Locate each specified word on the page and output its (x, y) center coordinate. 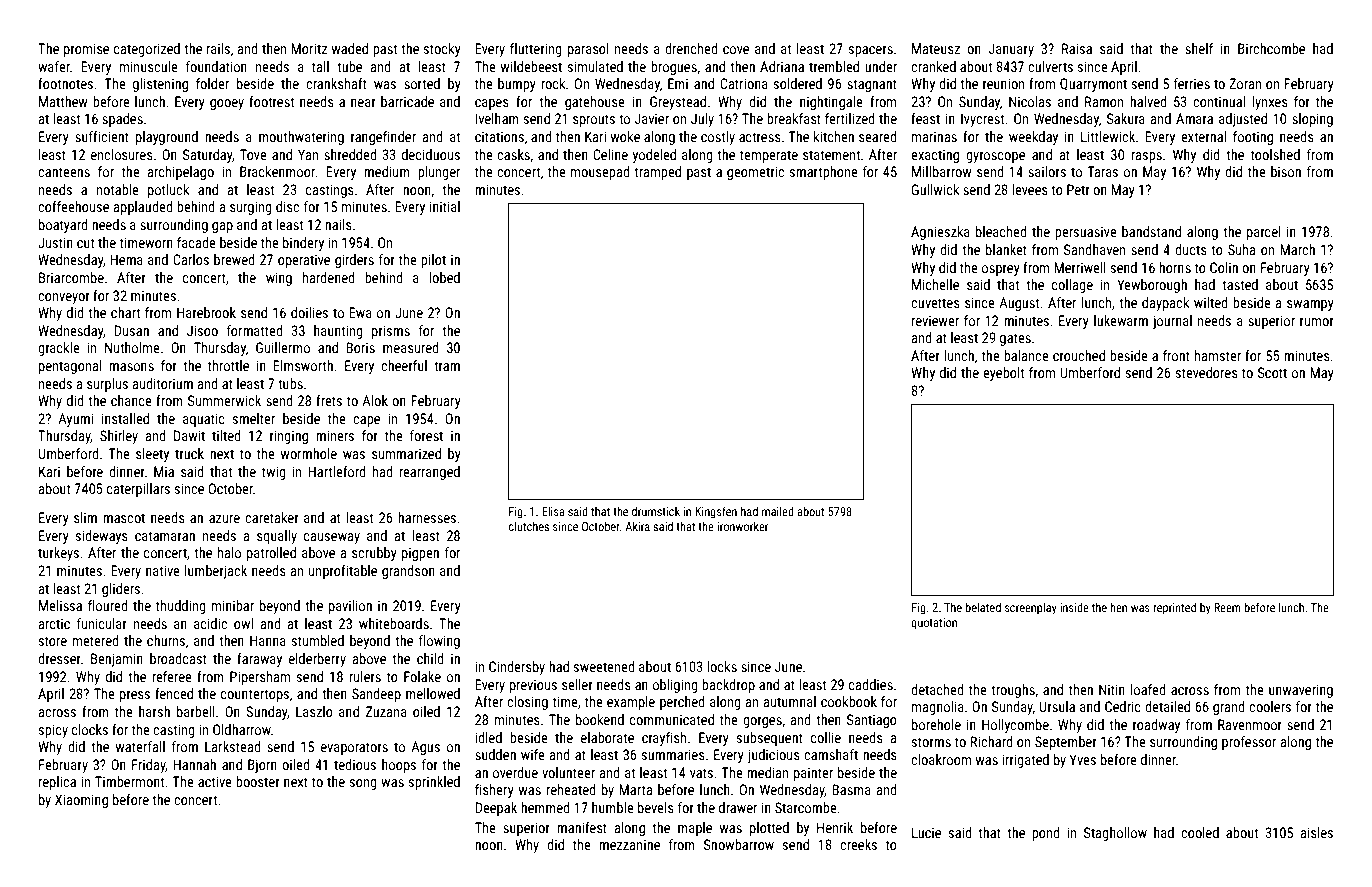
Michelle (935, 284)
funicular (102, 623)
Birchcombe (1271, 48)
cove (736, 50)
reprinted (1174, 609)
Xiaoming (81, 801)
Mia (164, 471)
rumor (1317, 322)
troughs (1013, 691)
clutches (529, 526)
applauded (143, 208)
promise (86, 50)
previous (533, 686)
